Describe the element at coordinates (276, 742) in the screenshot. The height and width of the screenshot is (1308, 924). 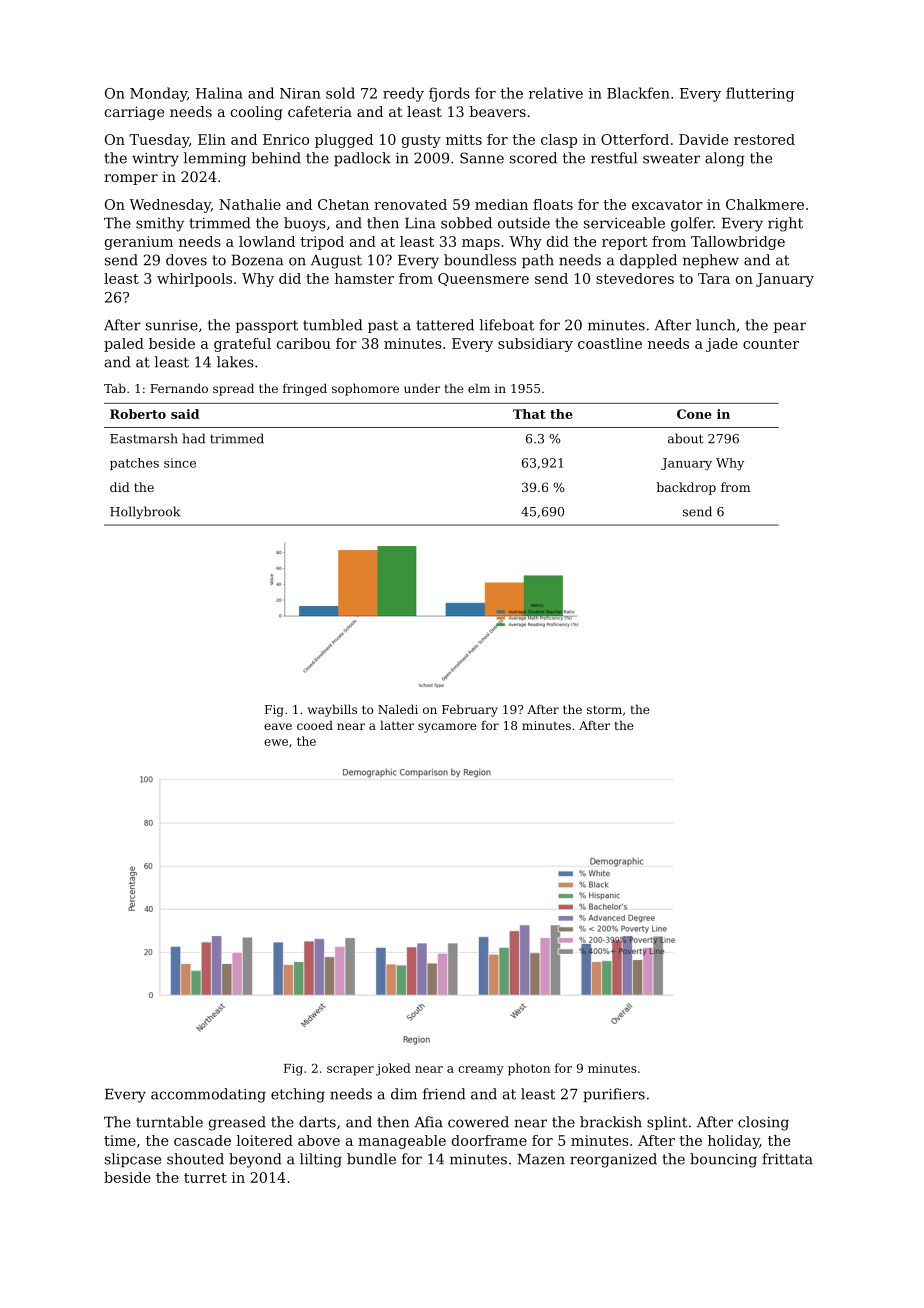
I see `ewe` at that location.
